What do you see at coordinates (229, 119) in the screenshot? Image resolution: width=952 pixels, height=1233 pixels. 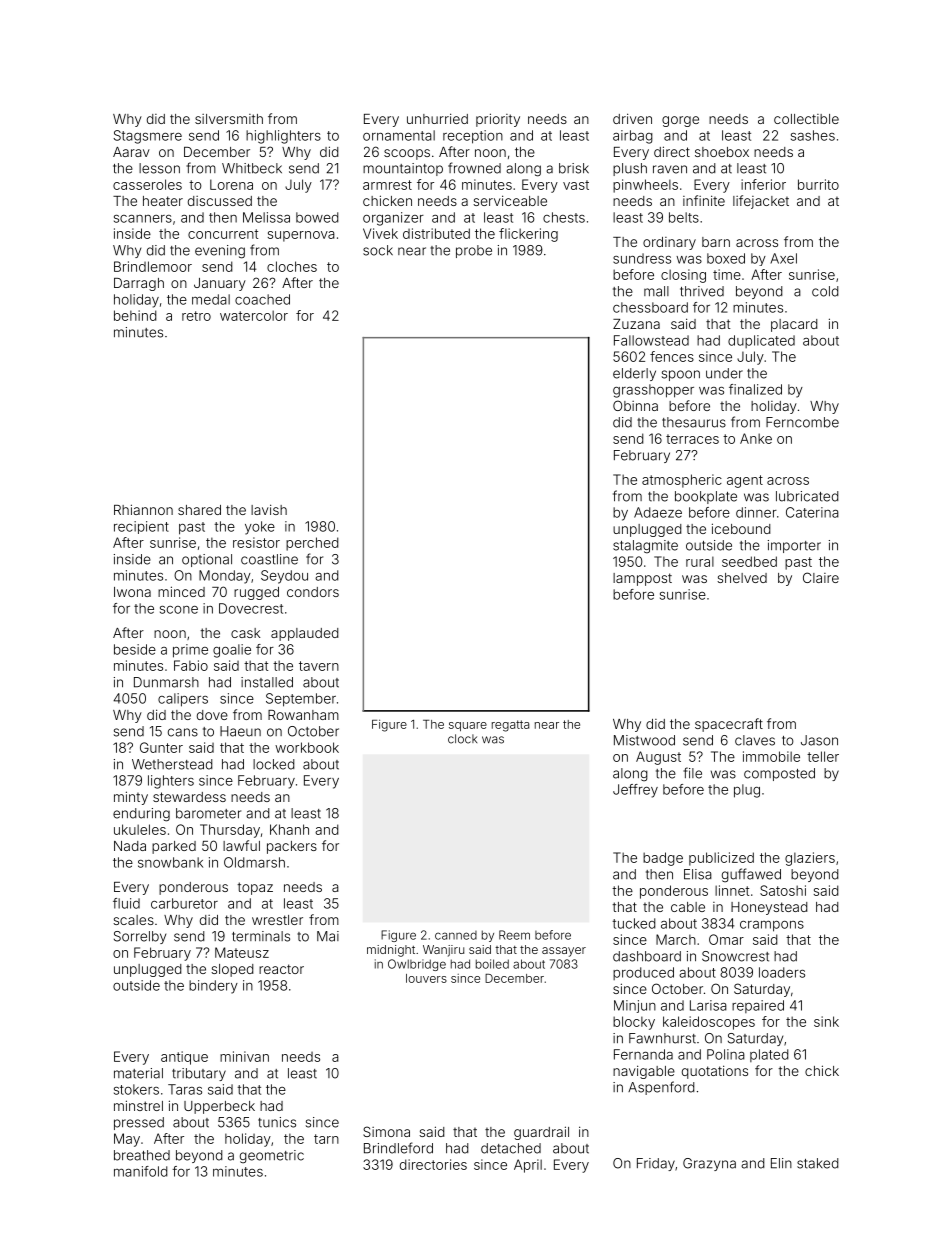 I see `silversmith` at bounding box center [229, 119].
